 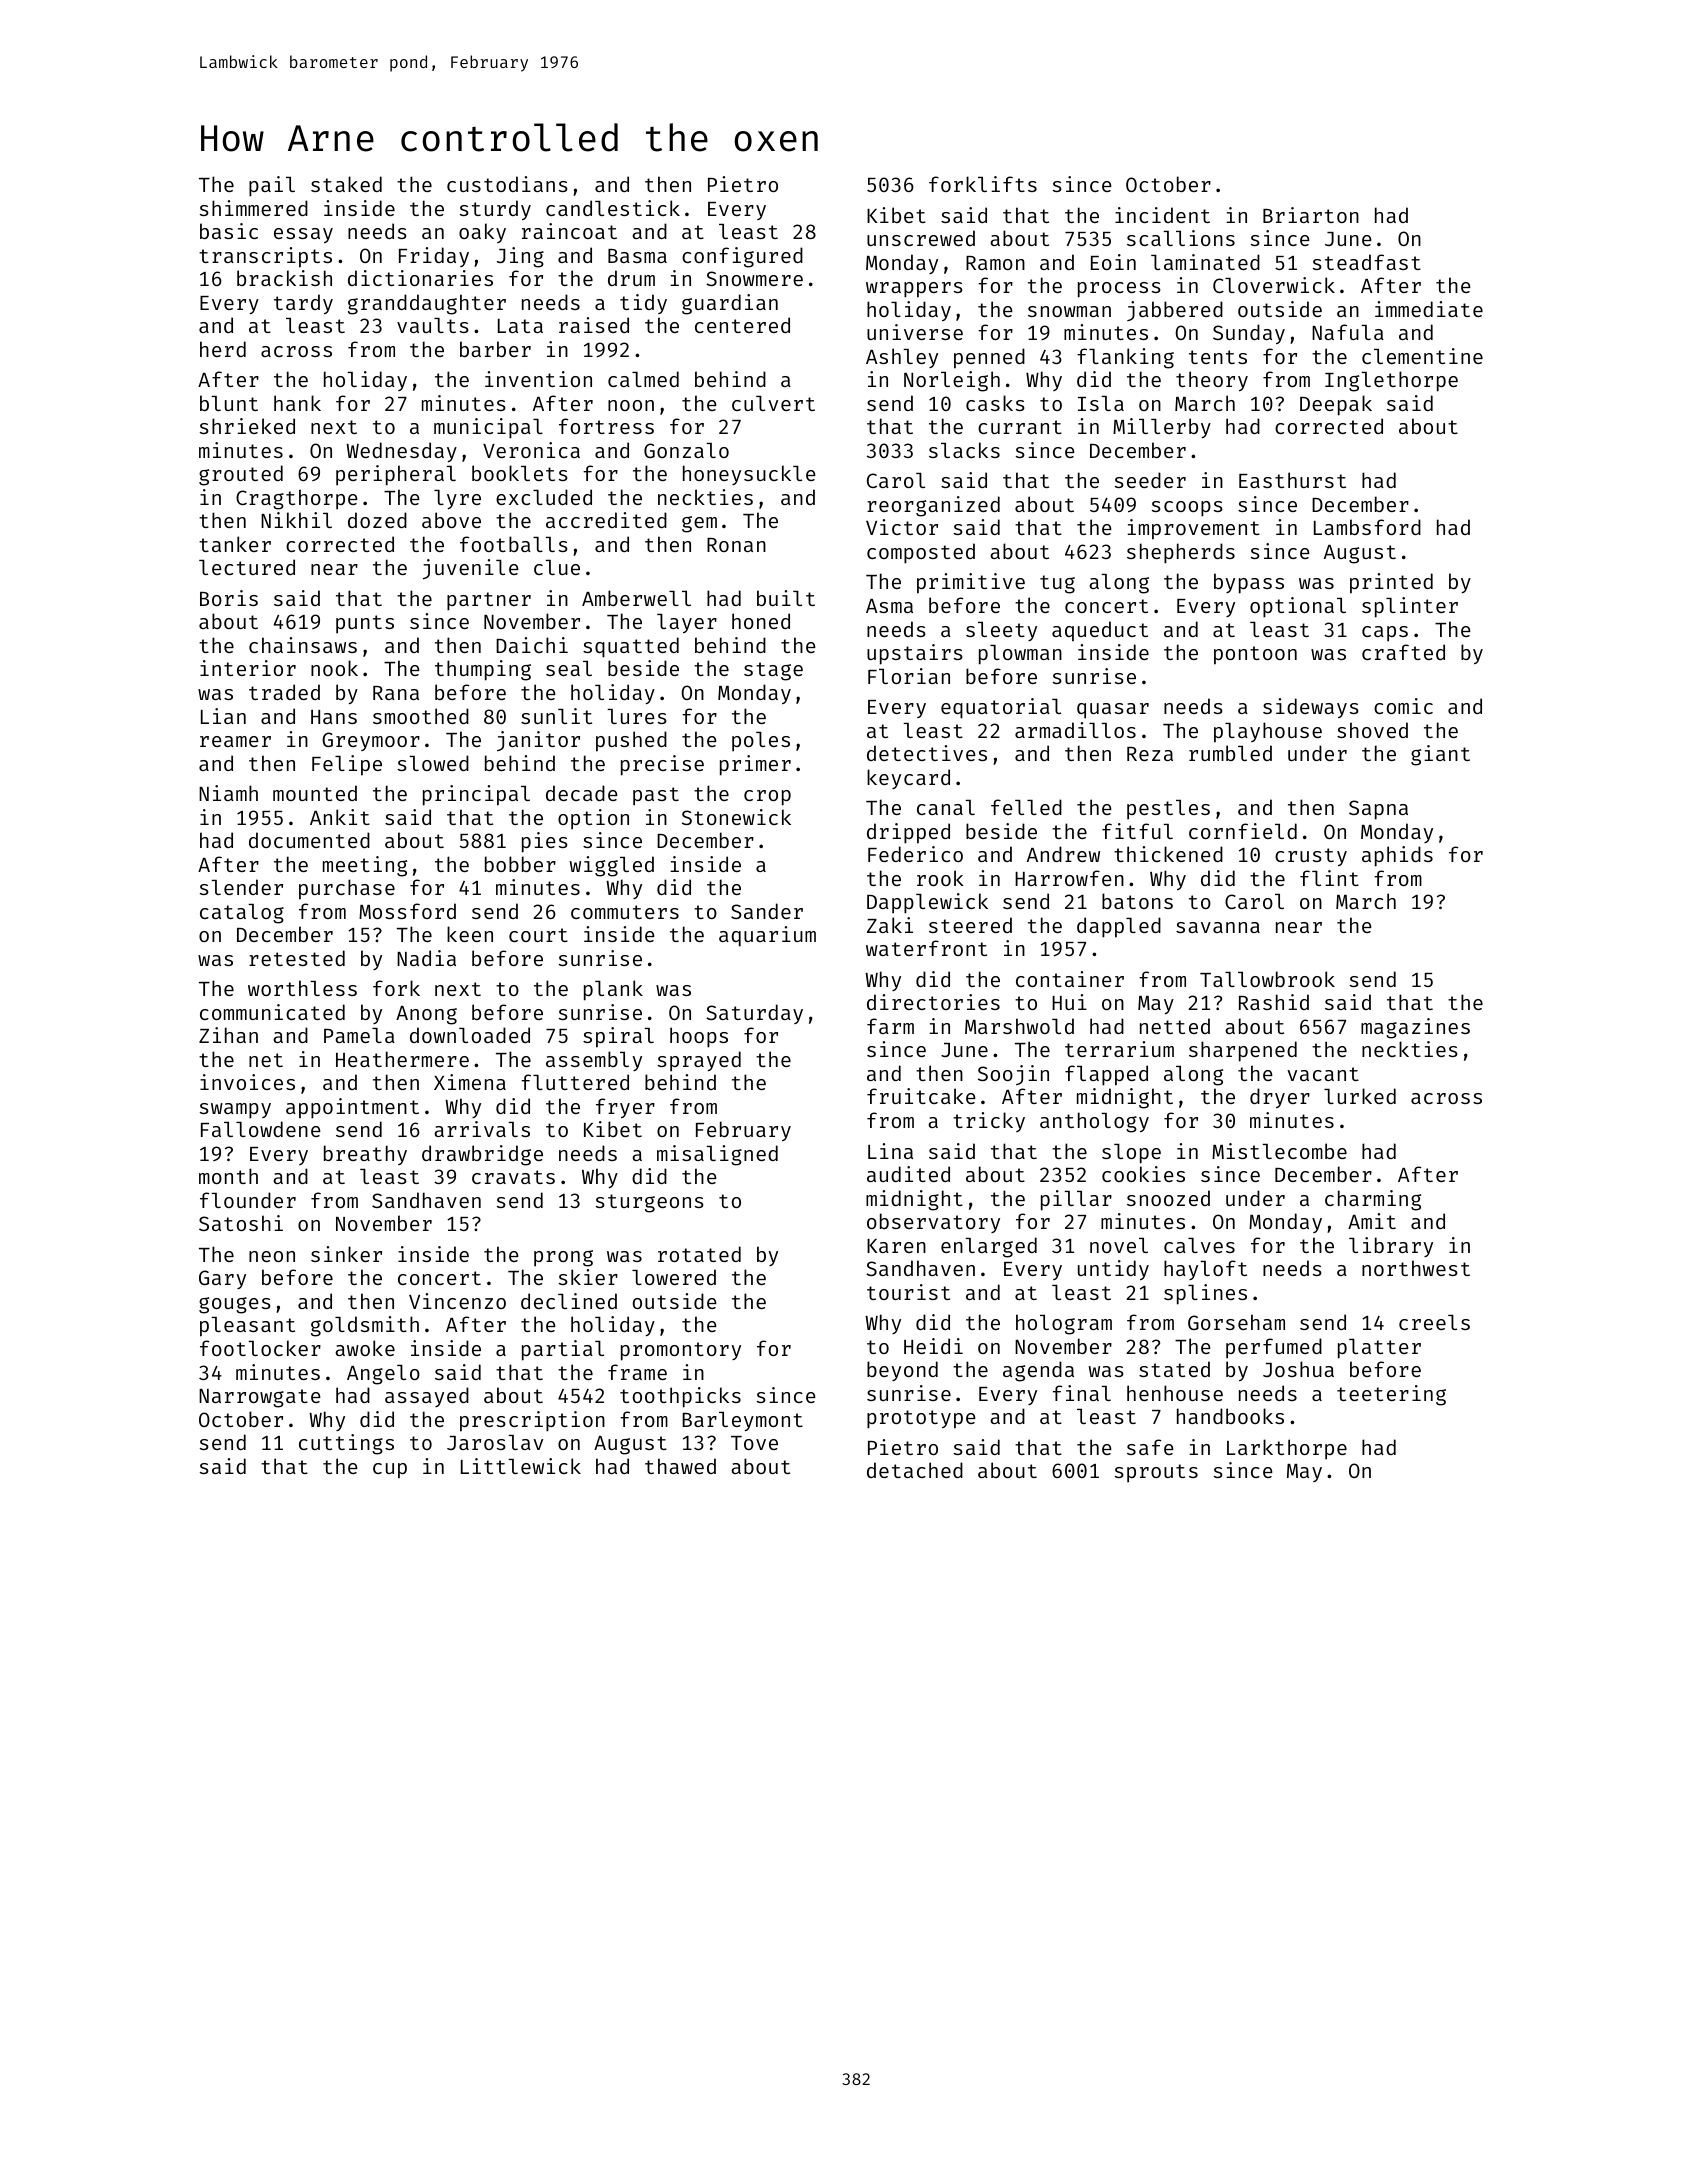 I want to click on smoothed, so click(x=421, y=716).
